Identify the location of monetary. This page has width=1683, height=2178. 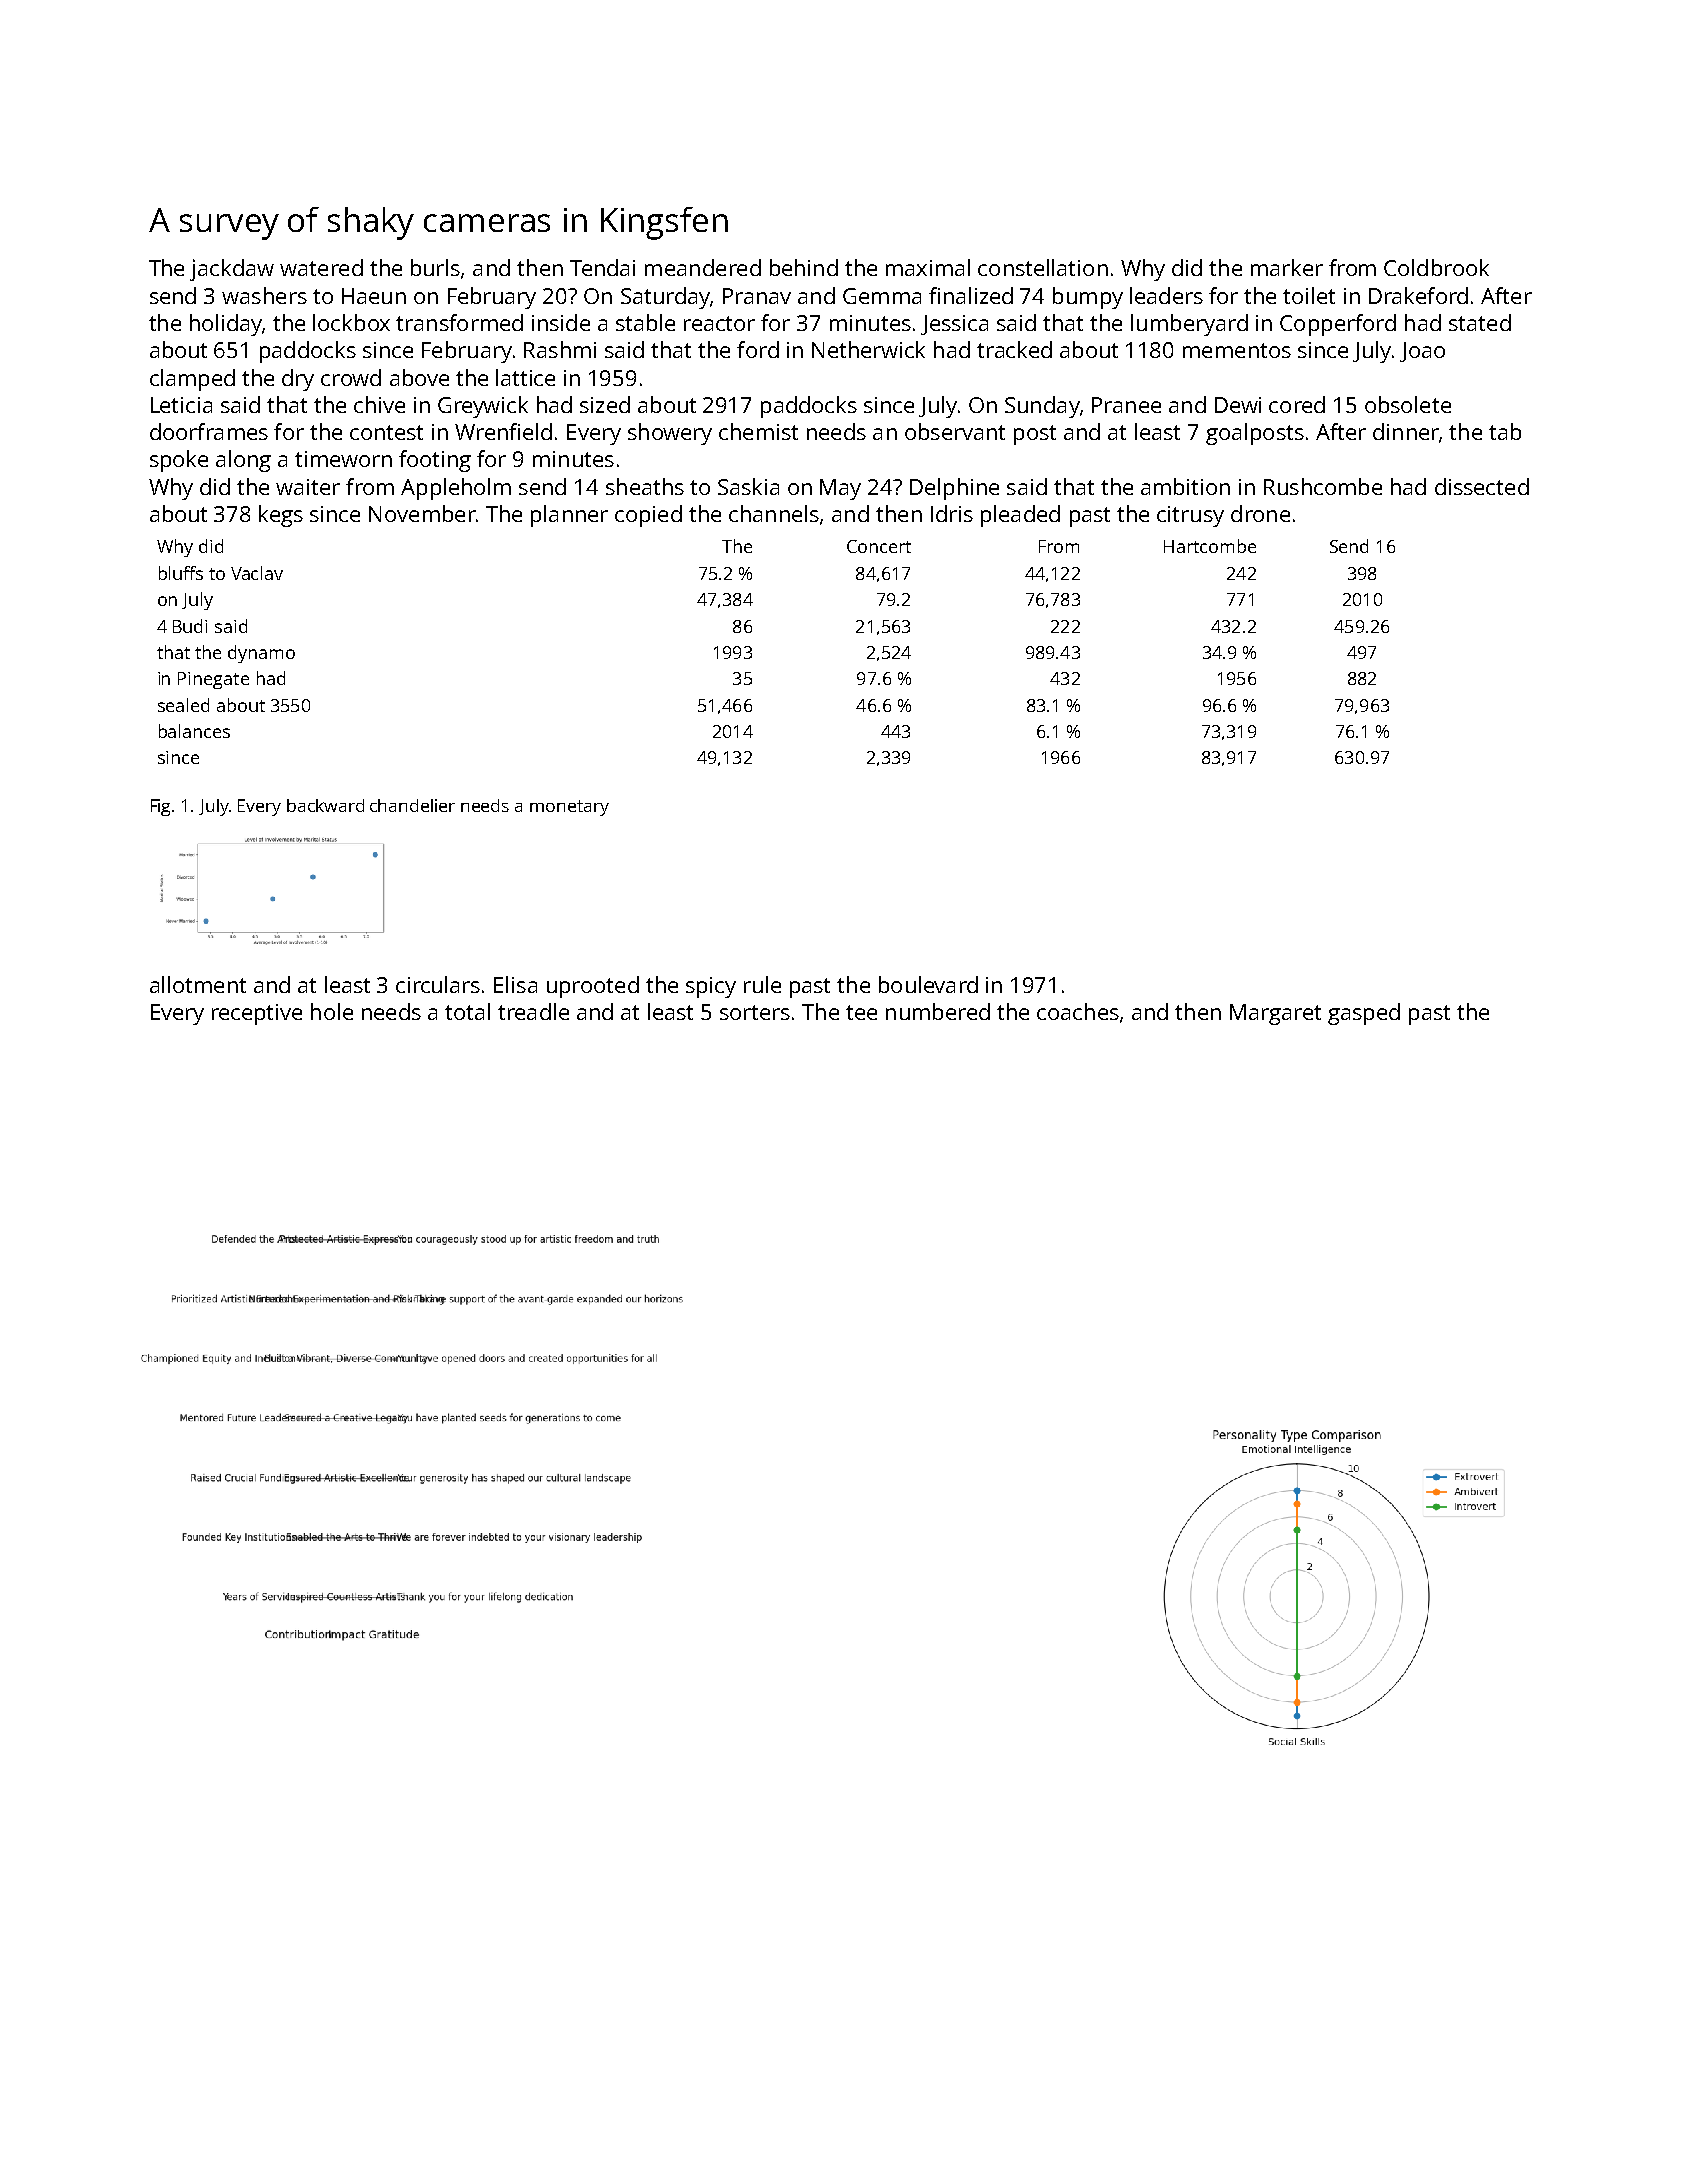
(569, 808).
